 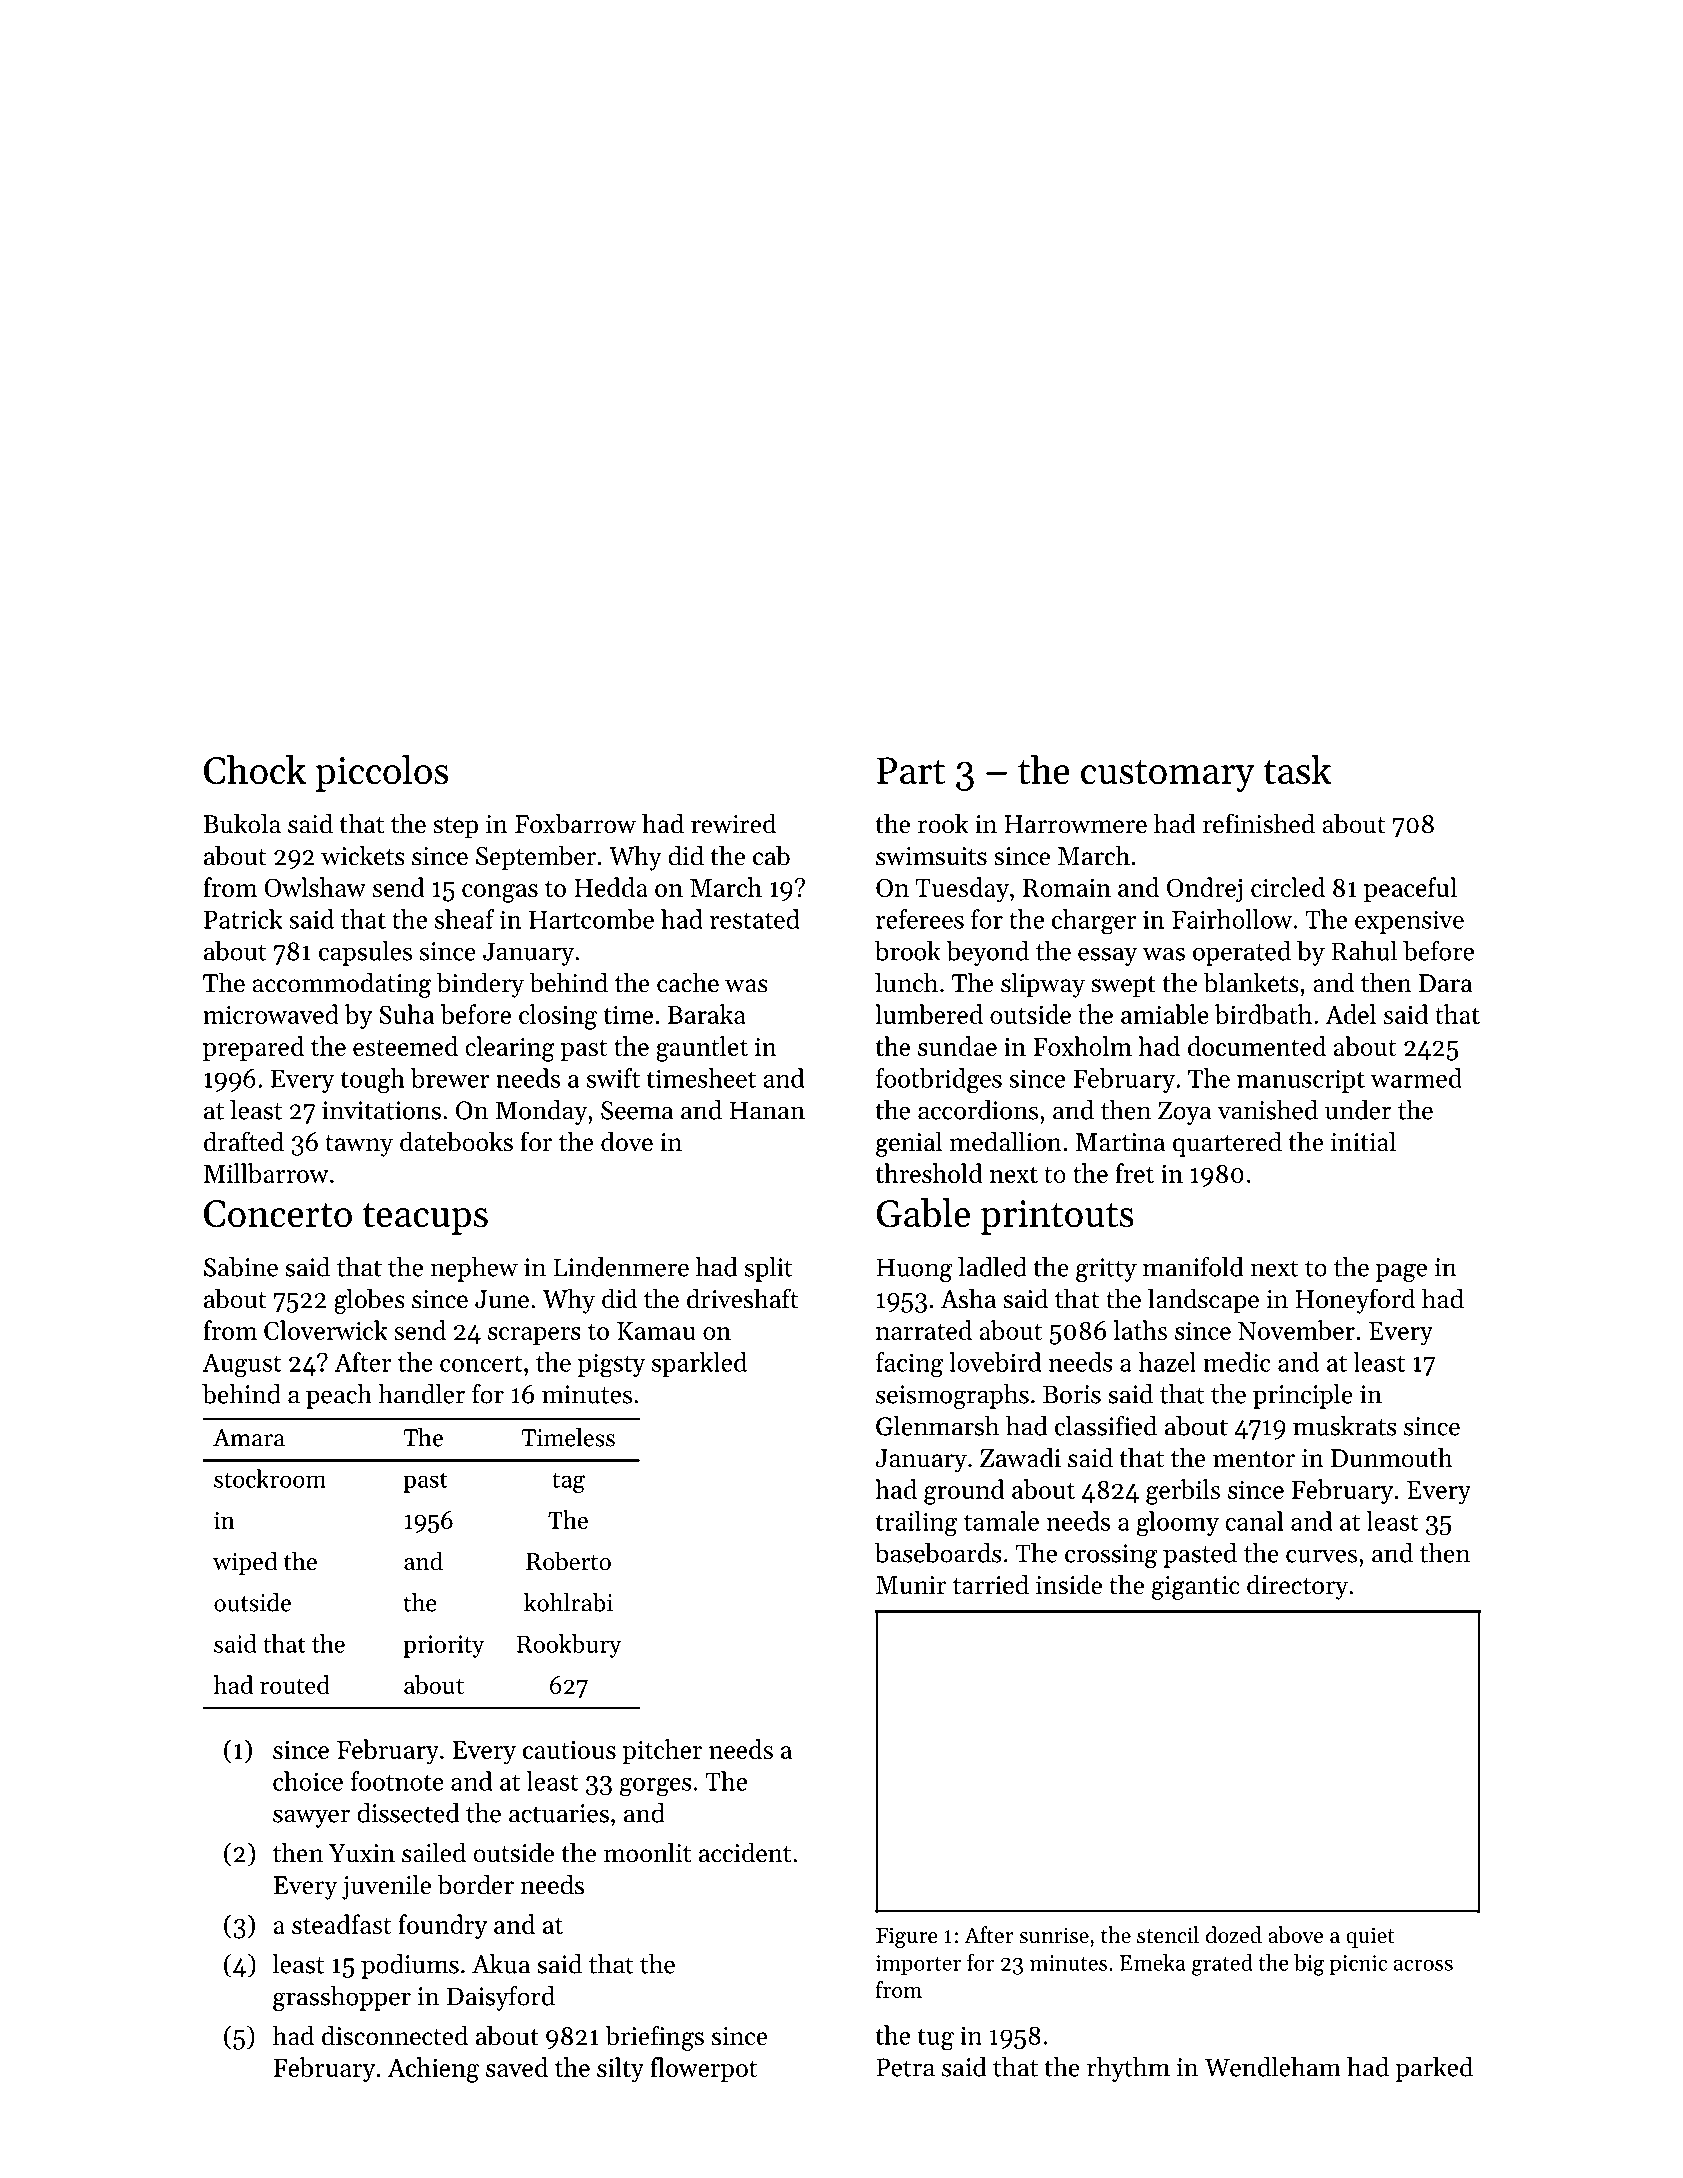 What do you see at coordinates (575, 823) in the document?
I see `Foxbarrow` at bounding box center [575, 823].
